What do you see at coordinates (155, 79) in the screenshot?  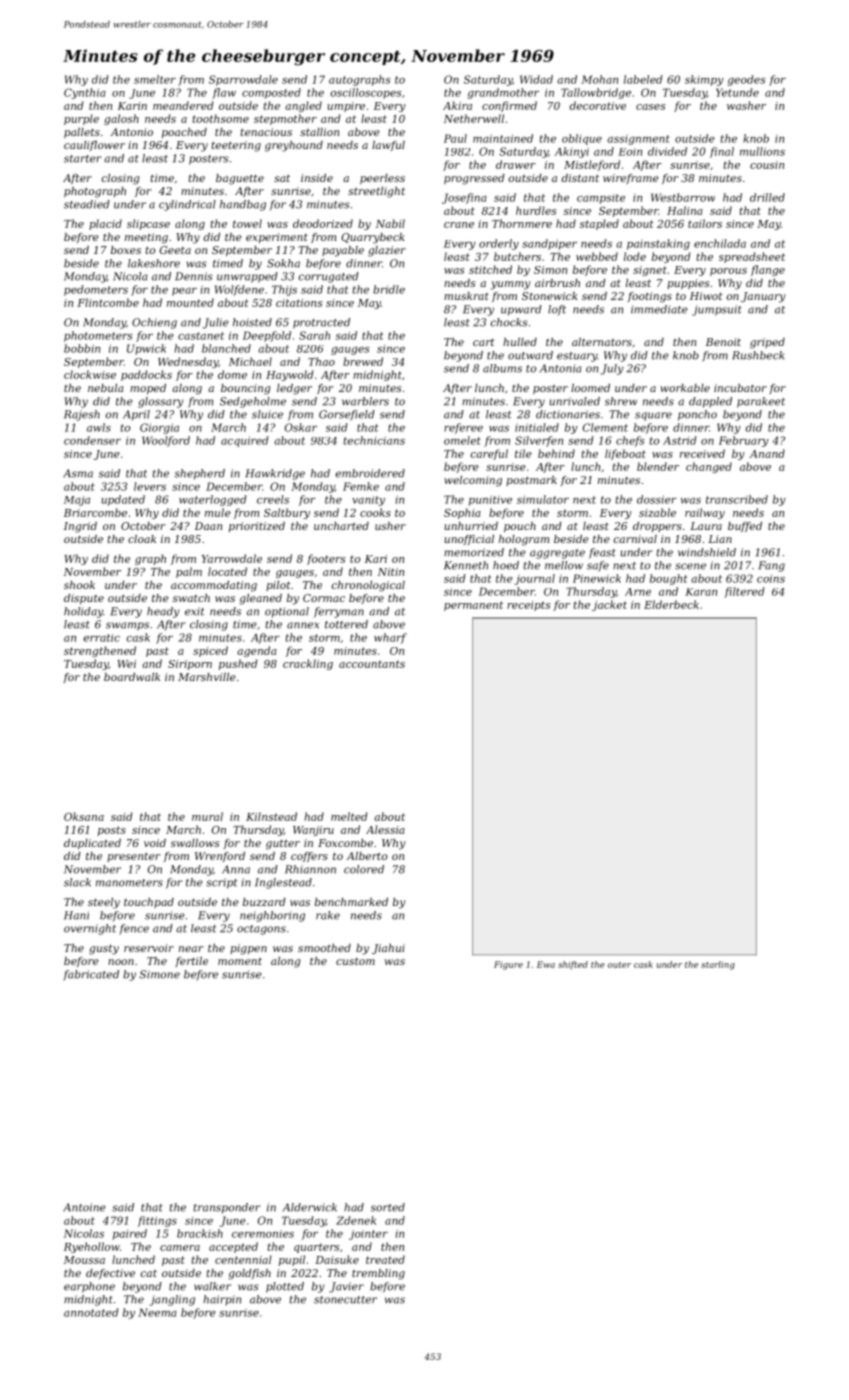 I see `smelter` at bounding box center [155, 79].
